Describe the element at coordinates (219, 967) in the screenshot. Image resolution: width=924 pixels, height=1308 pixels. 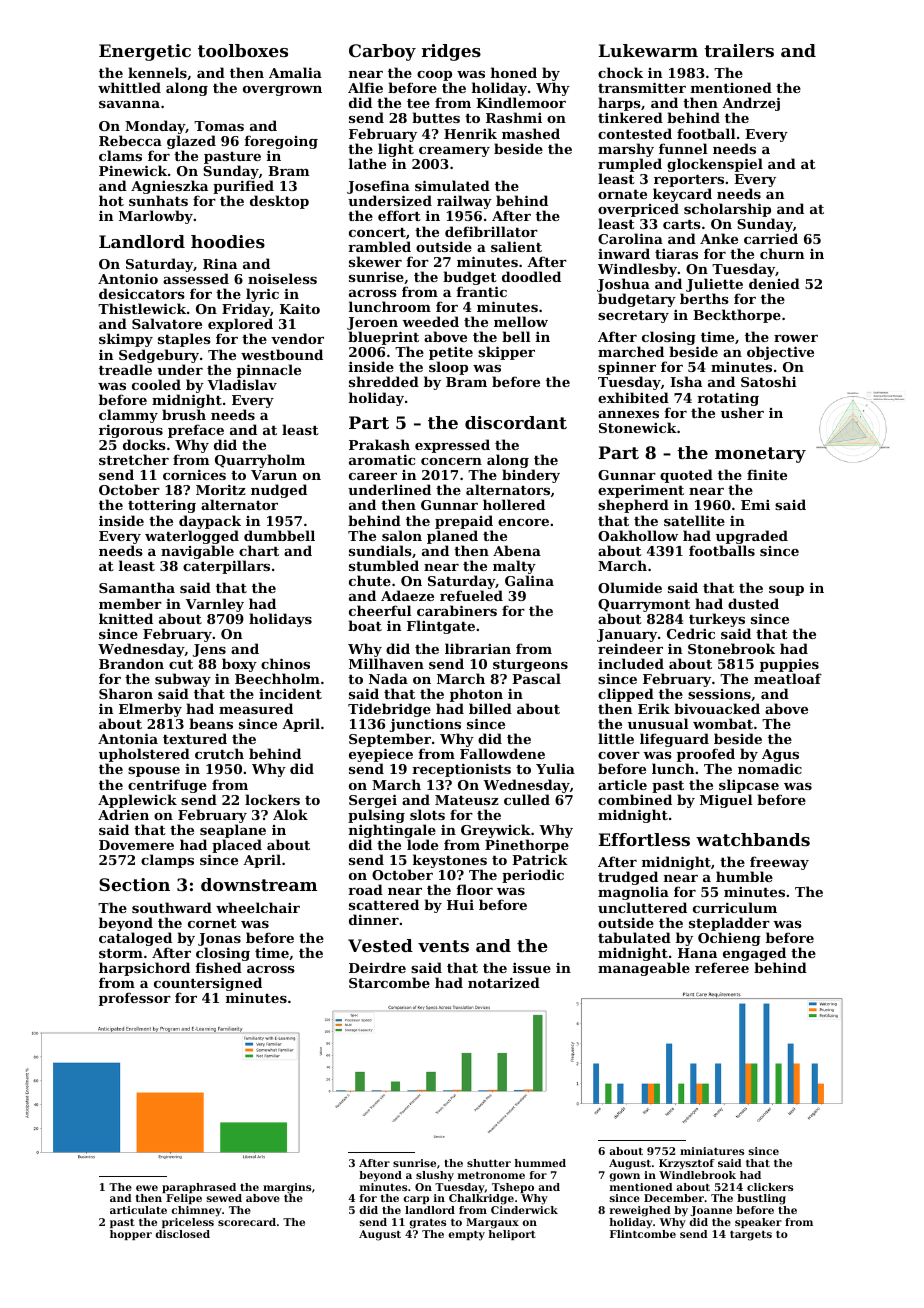
I see `fished` at that location.
